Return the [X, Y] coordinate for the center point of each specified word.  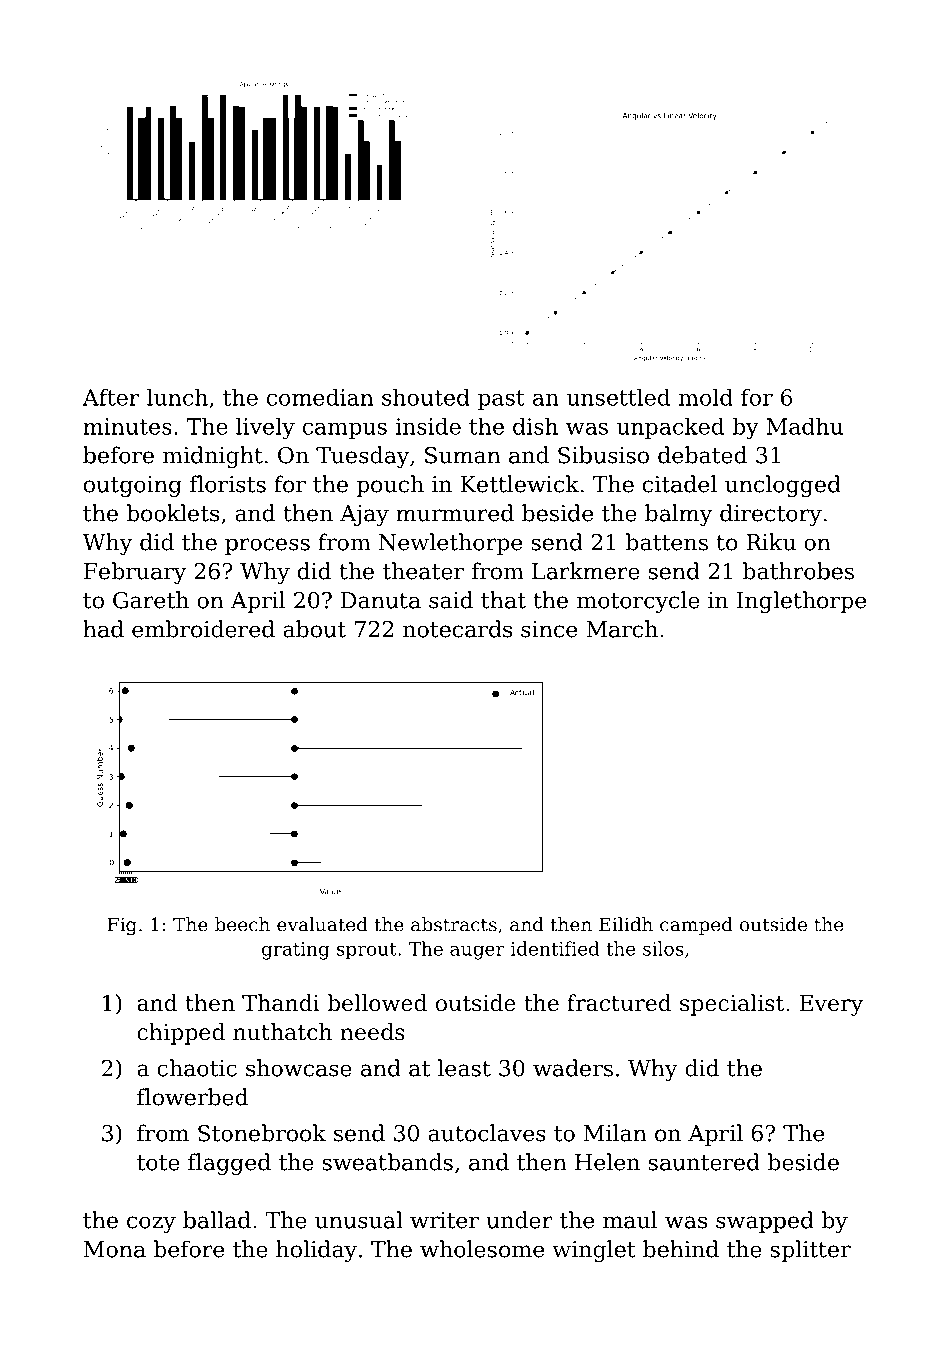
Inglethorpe [801, 602]
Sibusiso [603, 455]
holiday [316, 1251]
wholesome [482, 1249]
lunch [177, 397]
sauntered [704, 1162]
